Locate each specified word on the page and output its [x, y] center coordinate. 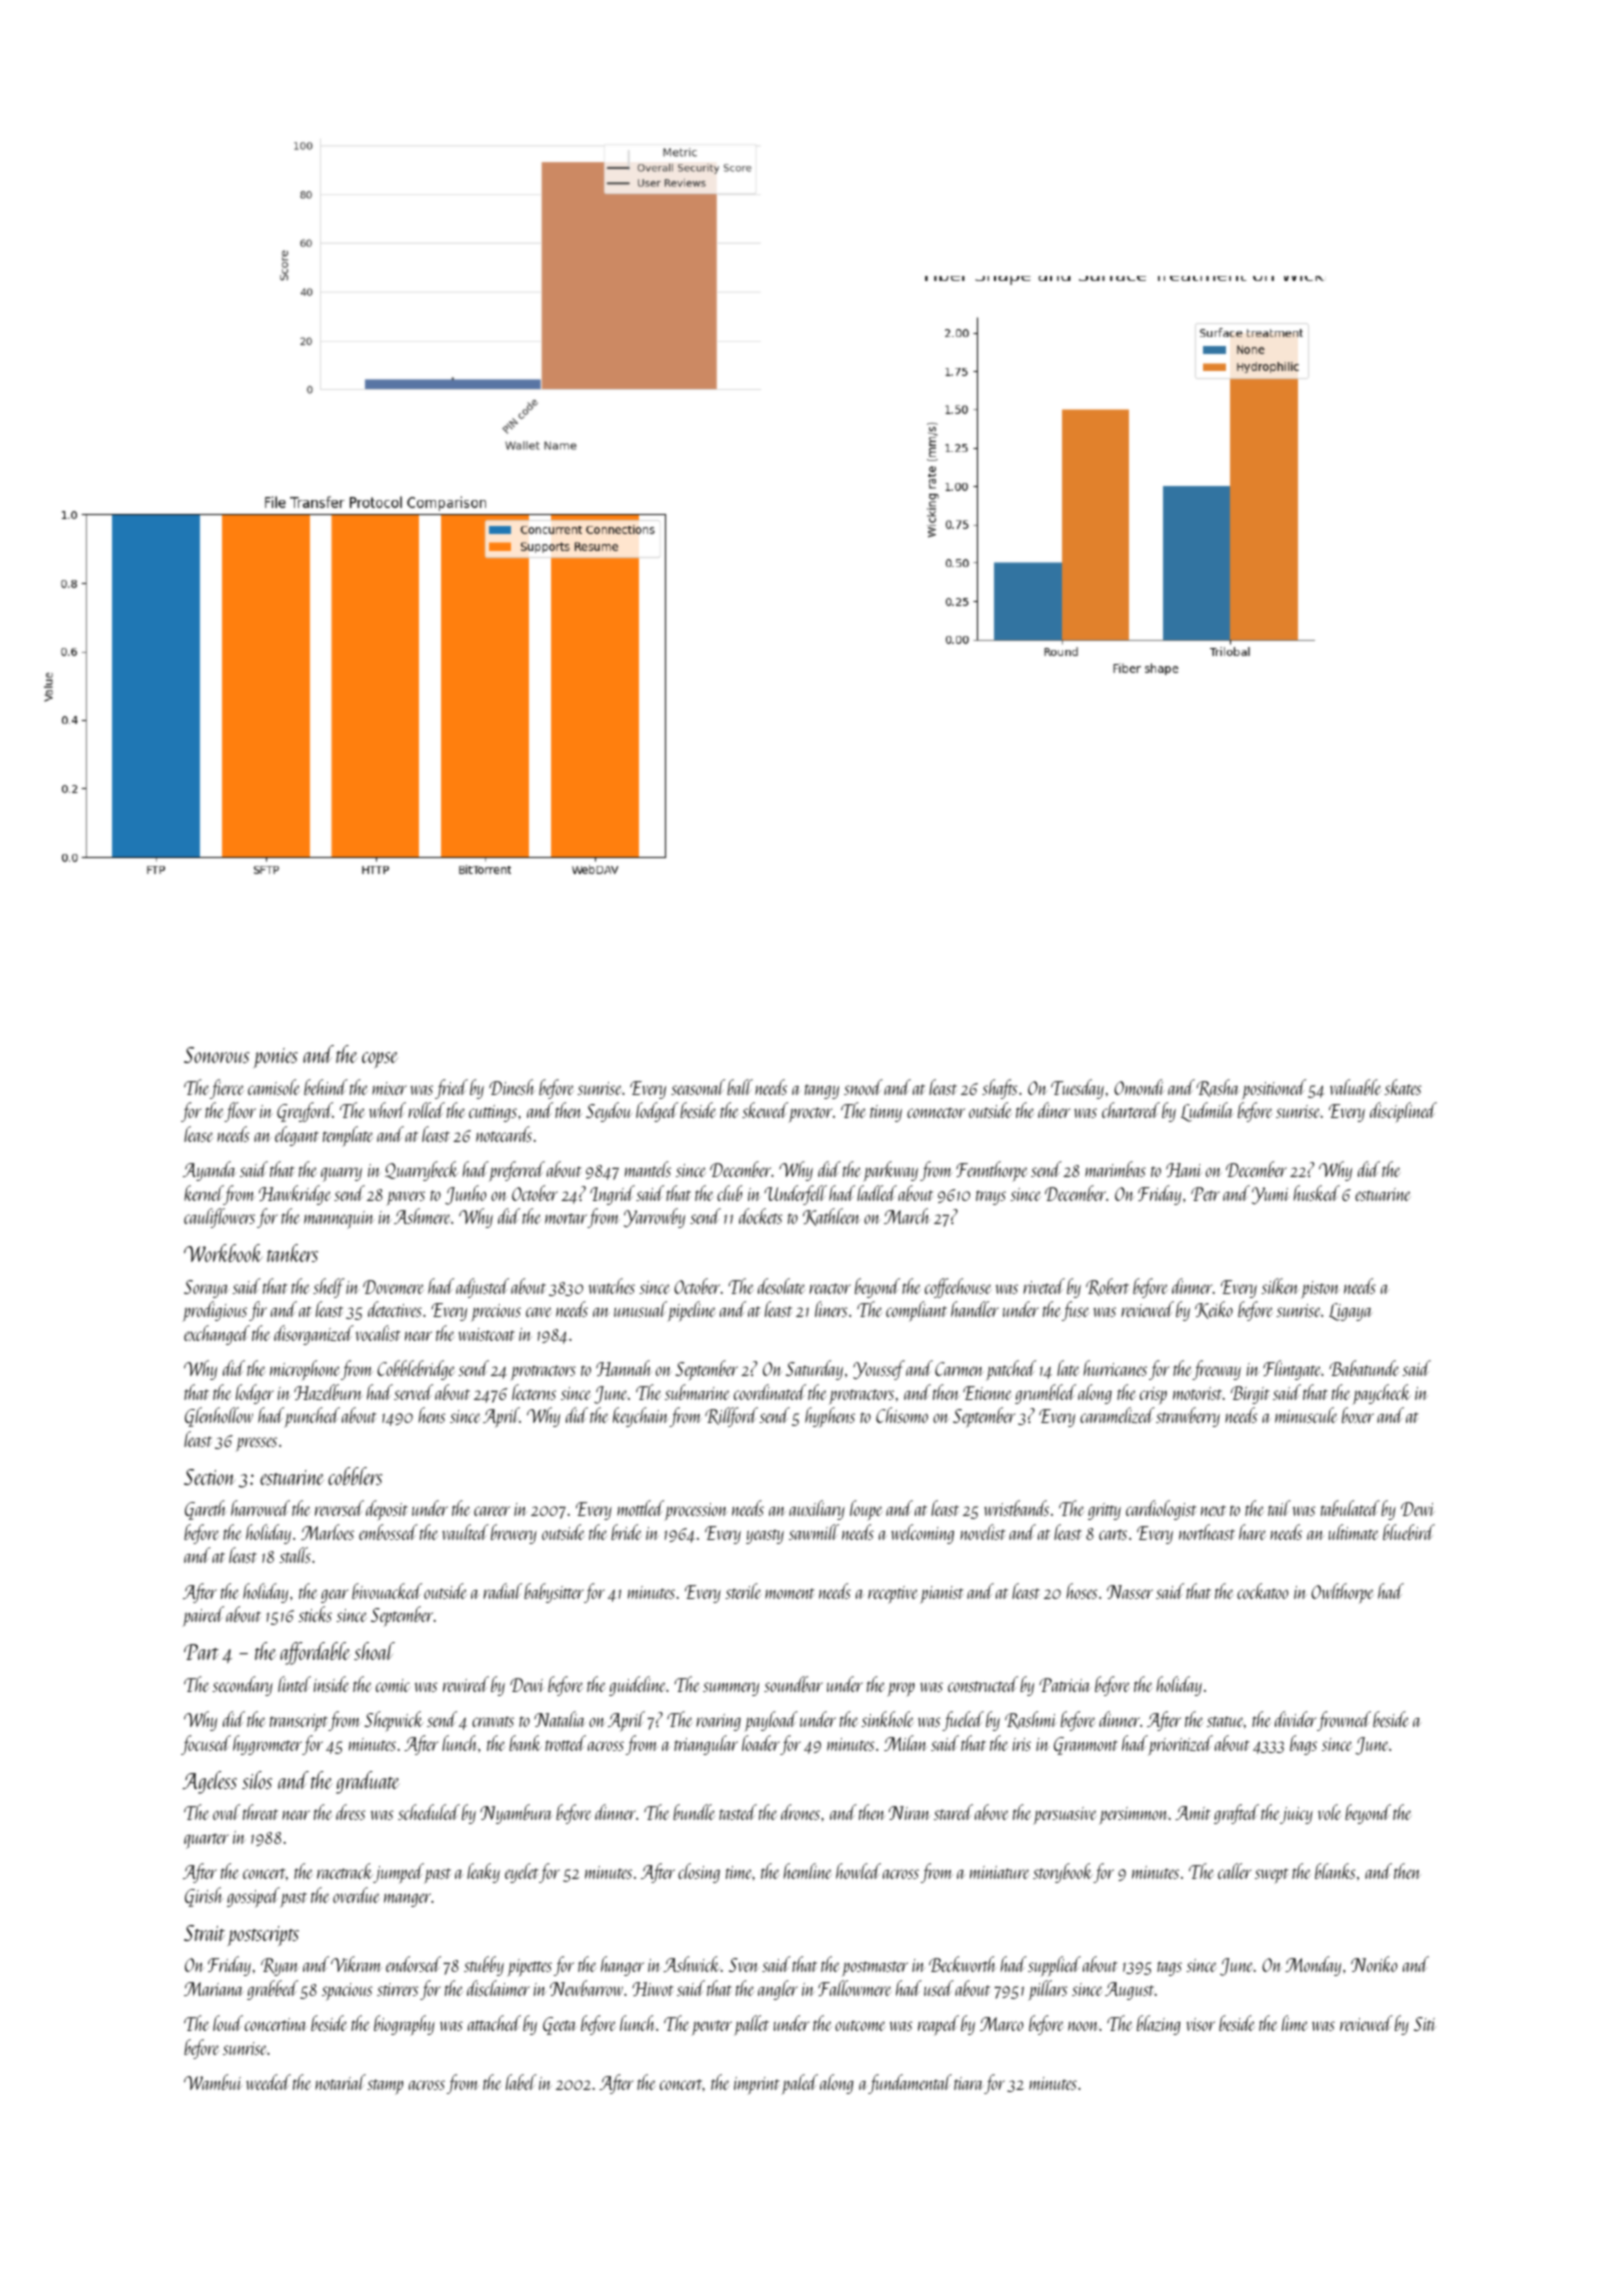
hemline [807, 1871]
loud [228, 2023]
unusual [640, 1309]
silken [1279, 1286]
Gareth [206, 1510]
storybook [1063, 1873]
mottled [640, 1508]
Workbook [223, 1253]
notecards [504, 1134]
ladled [877, 1193]
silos [257, 1780]
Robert [1107, 1287]
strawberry [1188, 1417]
